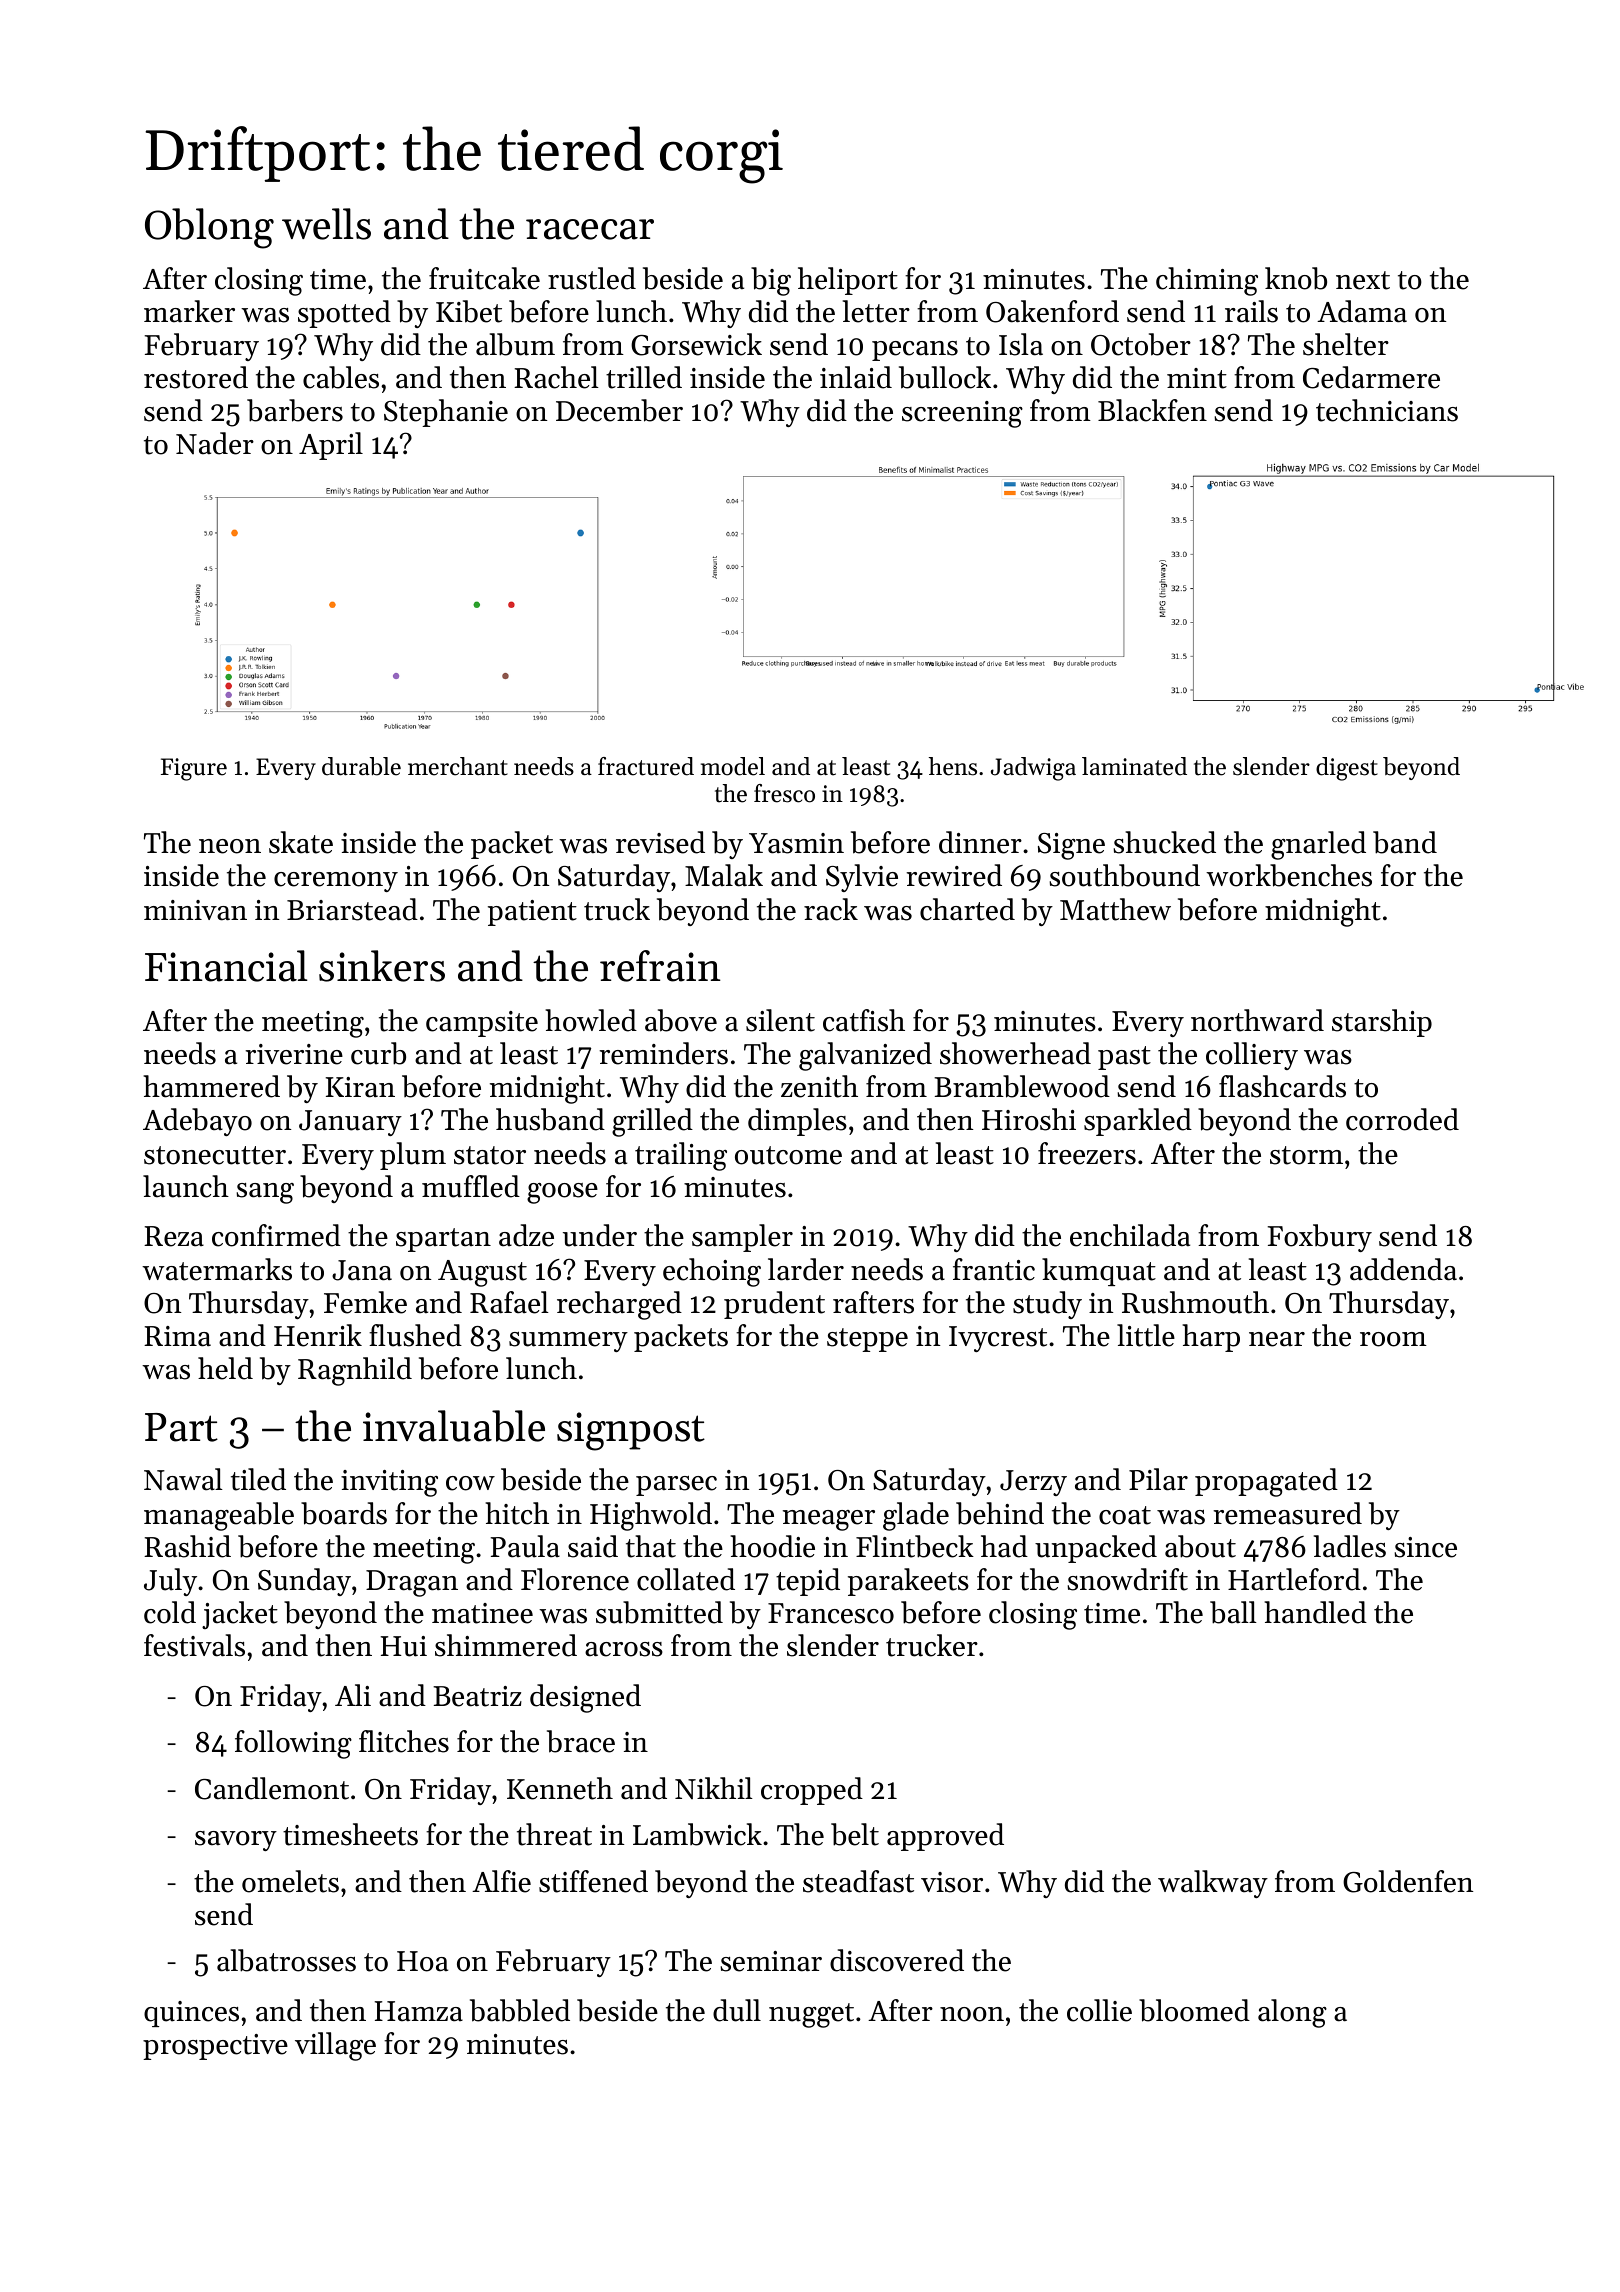  Describe the element at coordinates (1387, 410) in the screenshot. I see `technicians` at that location.
